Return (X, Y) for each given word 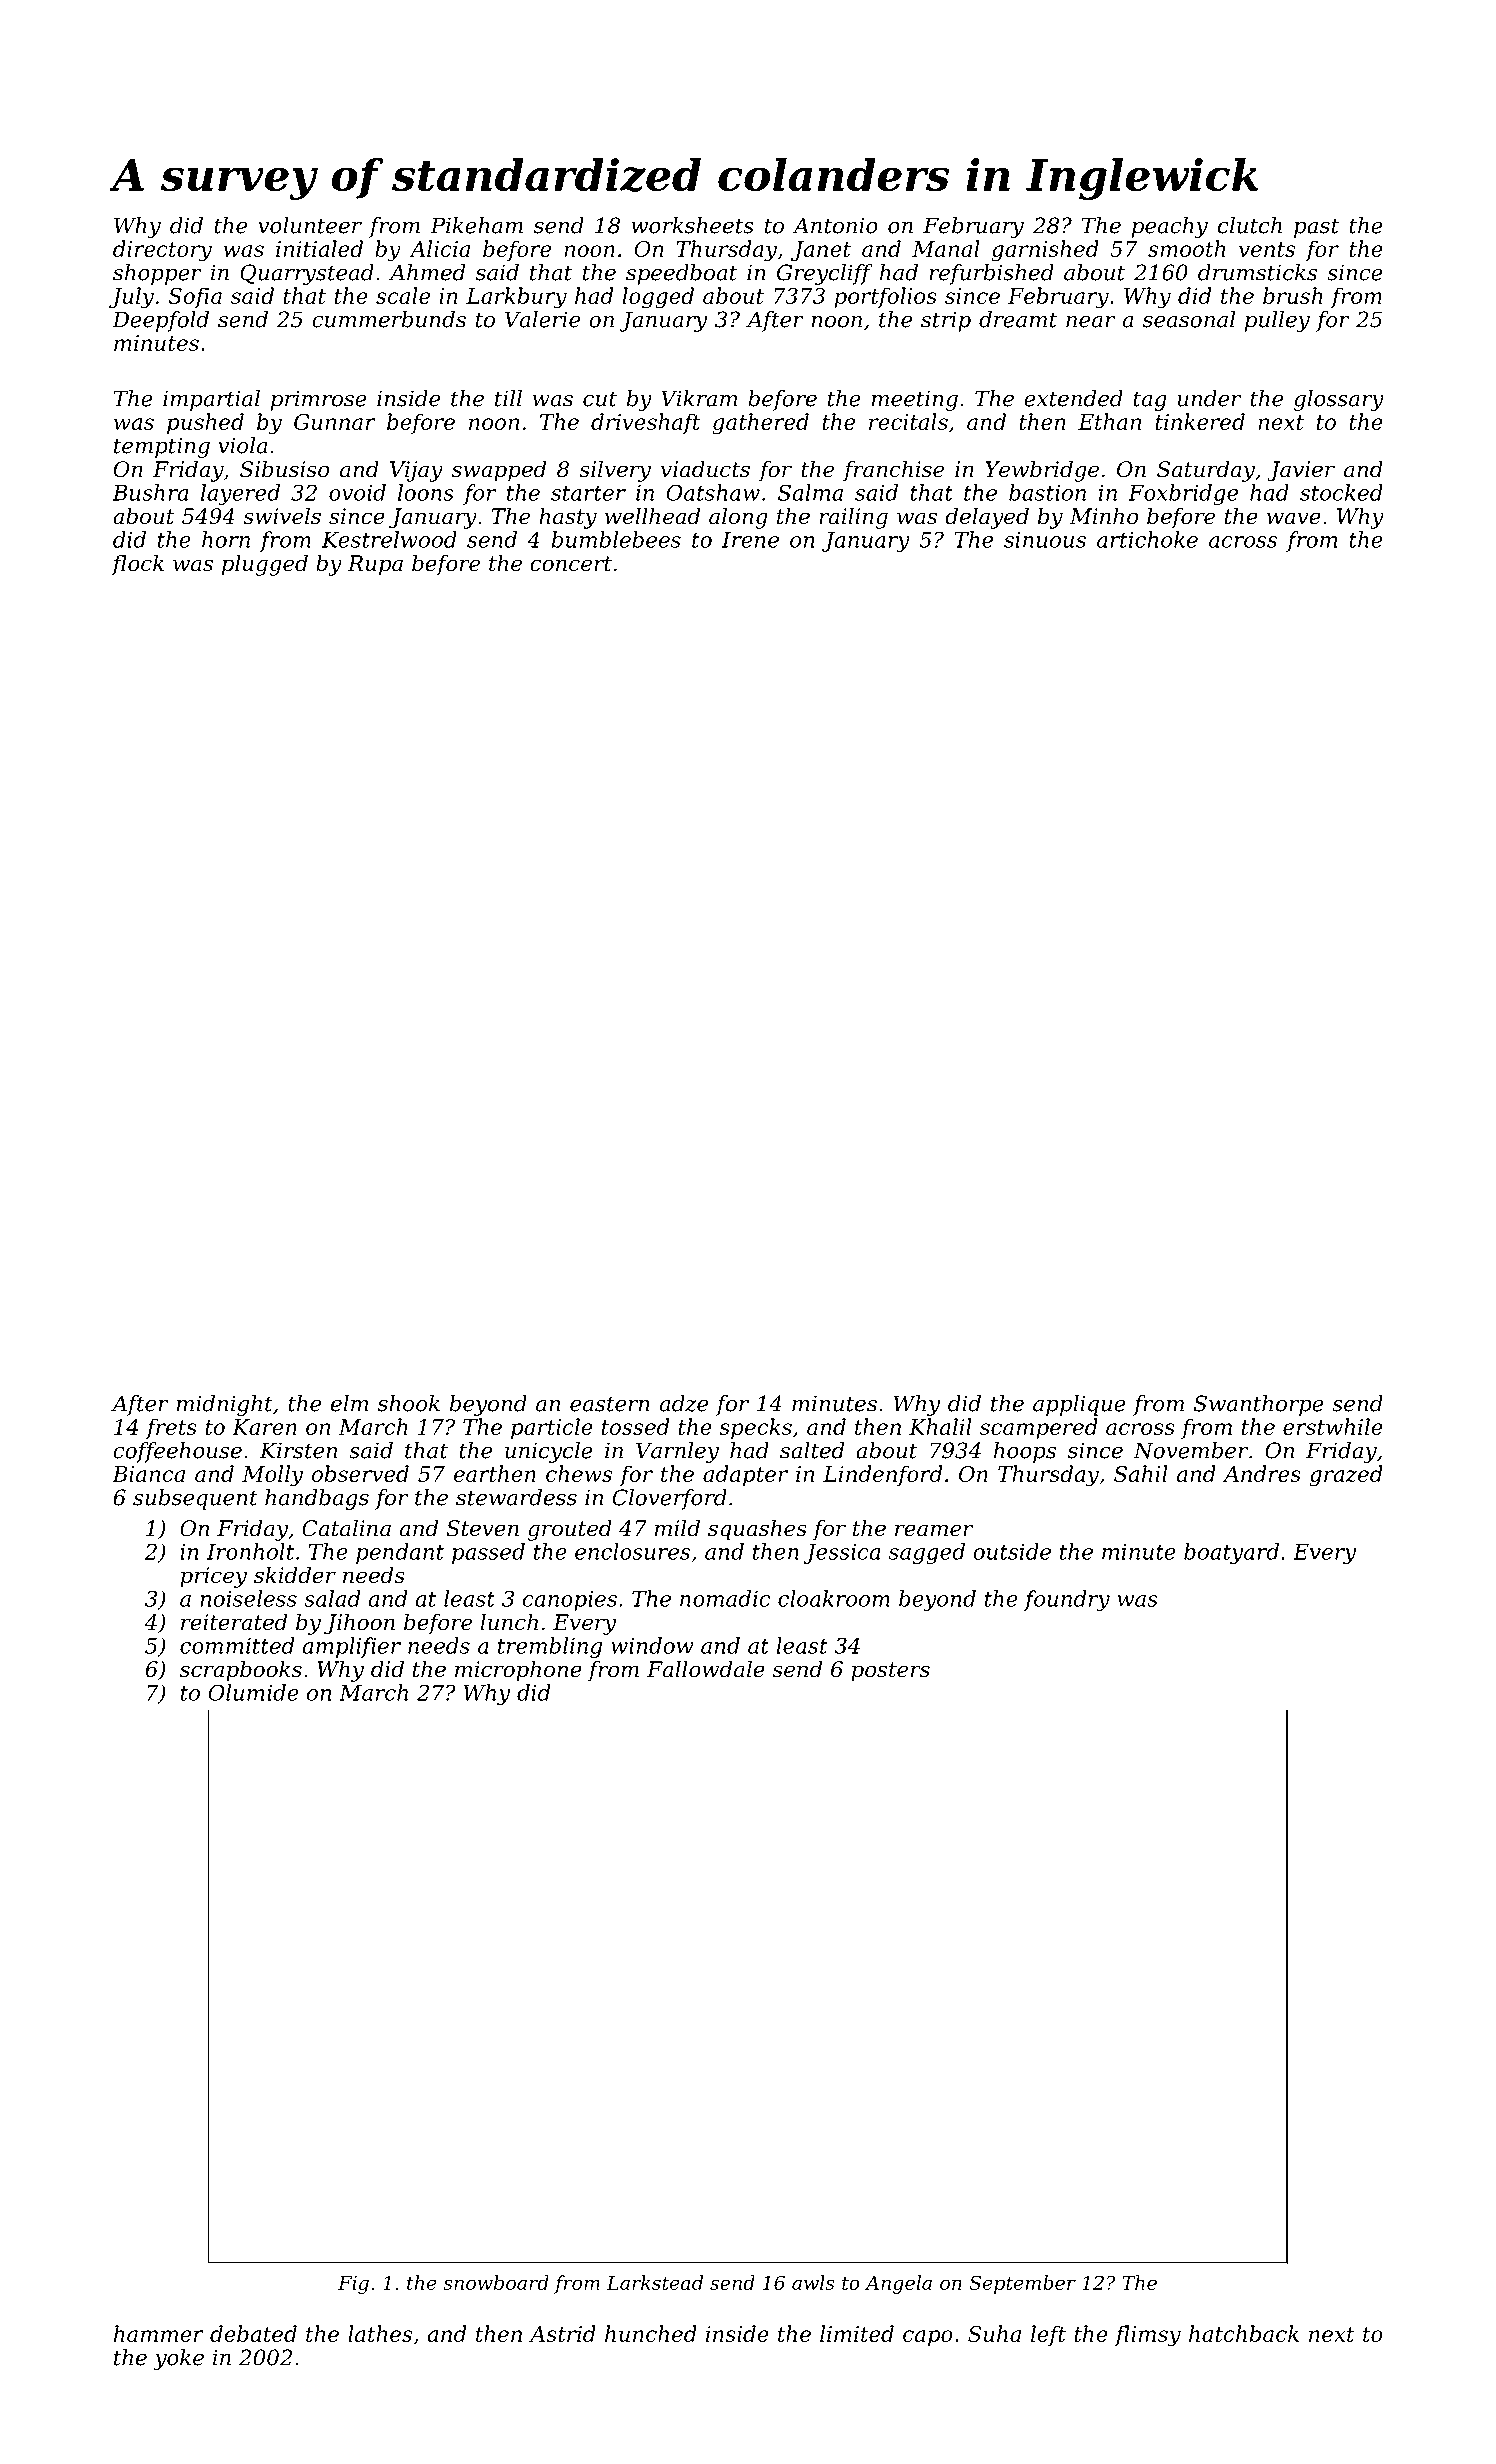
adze (684, 1403)
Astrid (562, 2333)
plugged (265, 565)
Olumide (254, 1692)
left (1048, 2335)
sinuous (1045, 540)
